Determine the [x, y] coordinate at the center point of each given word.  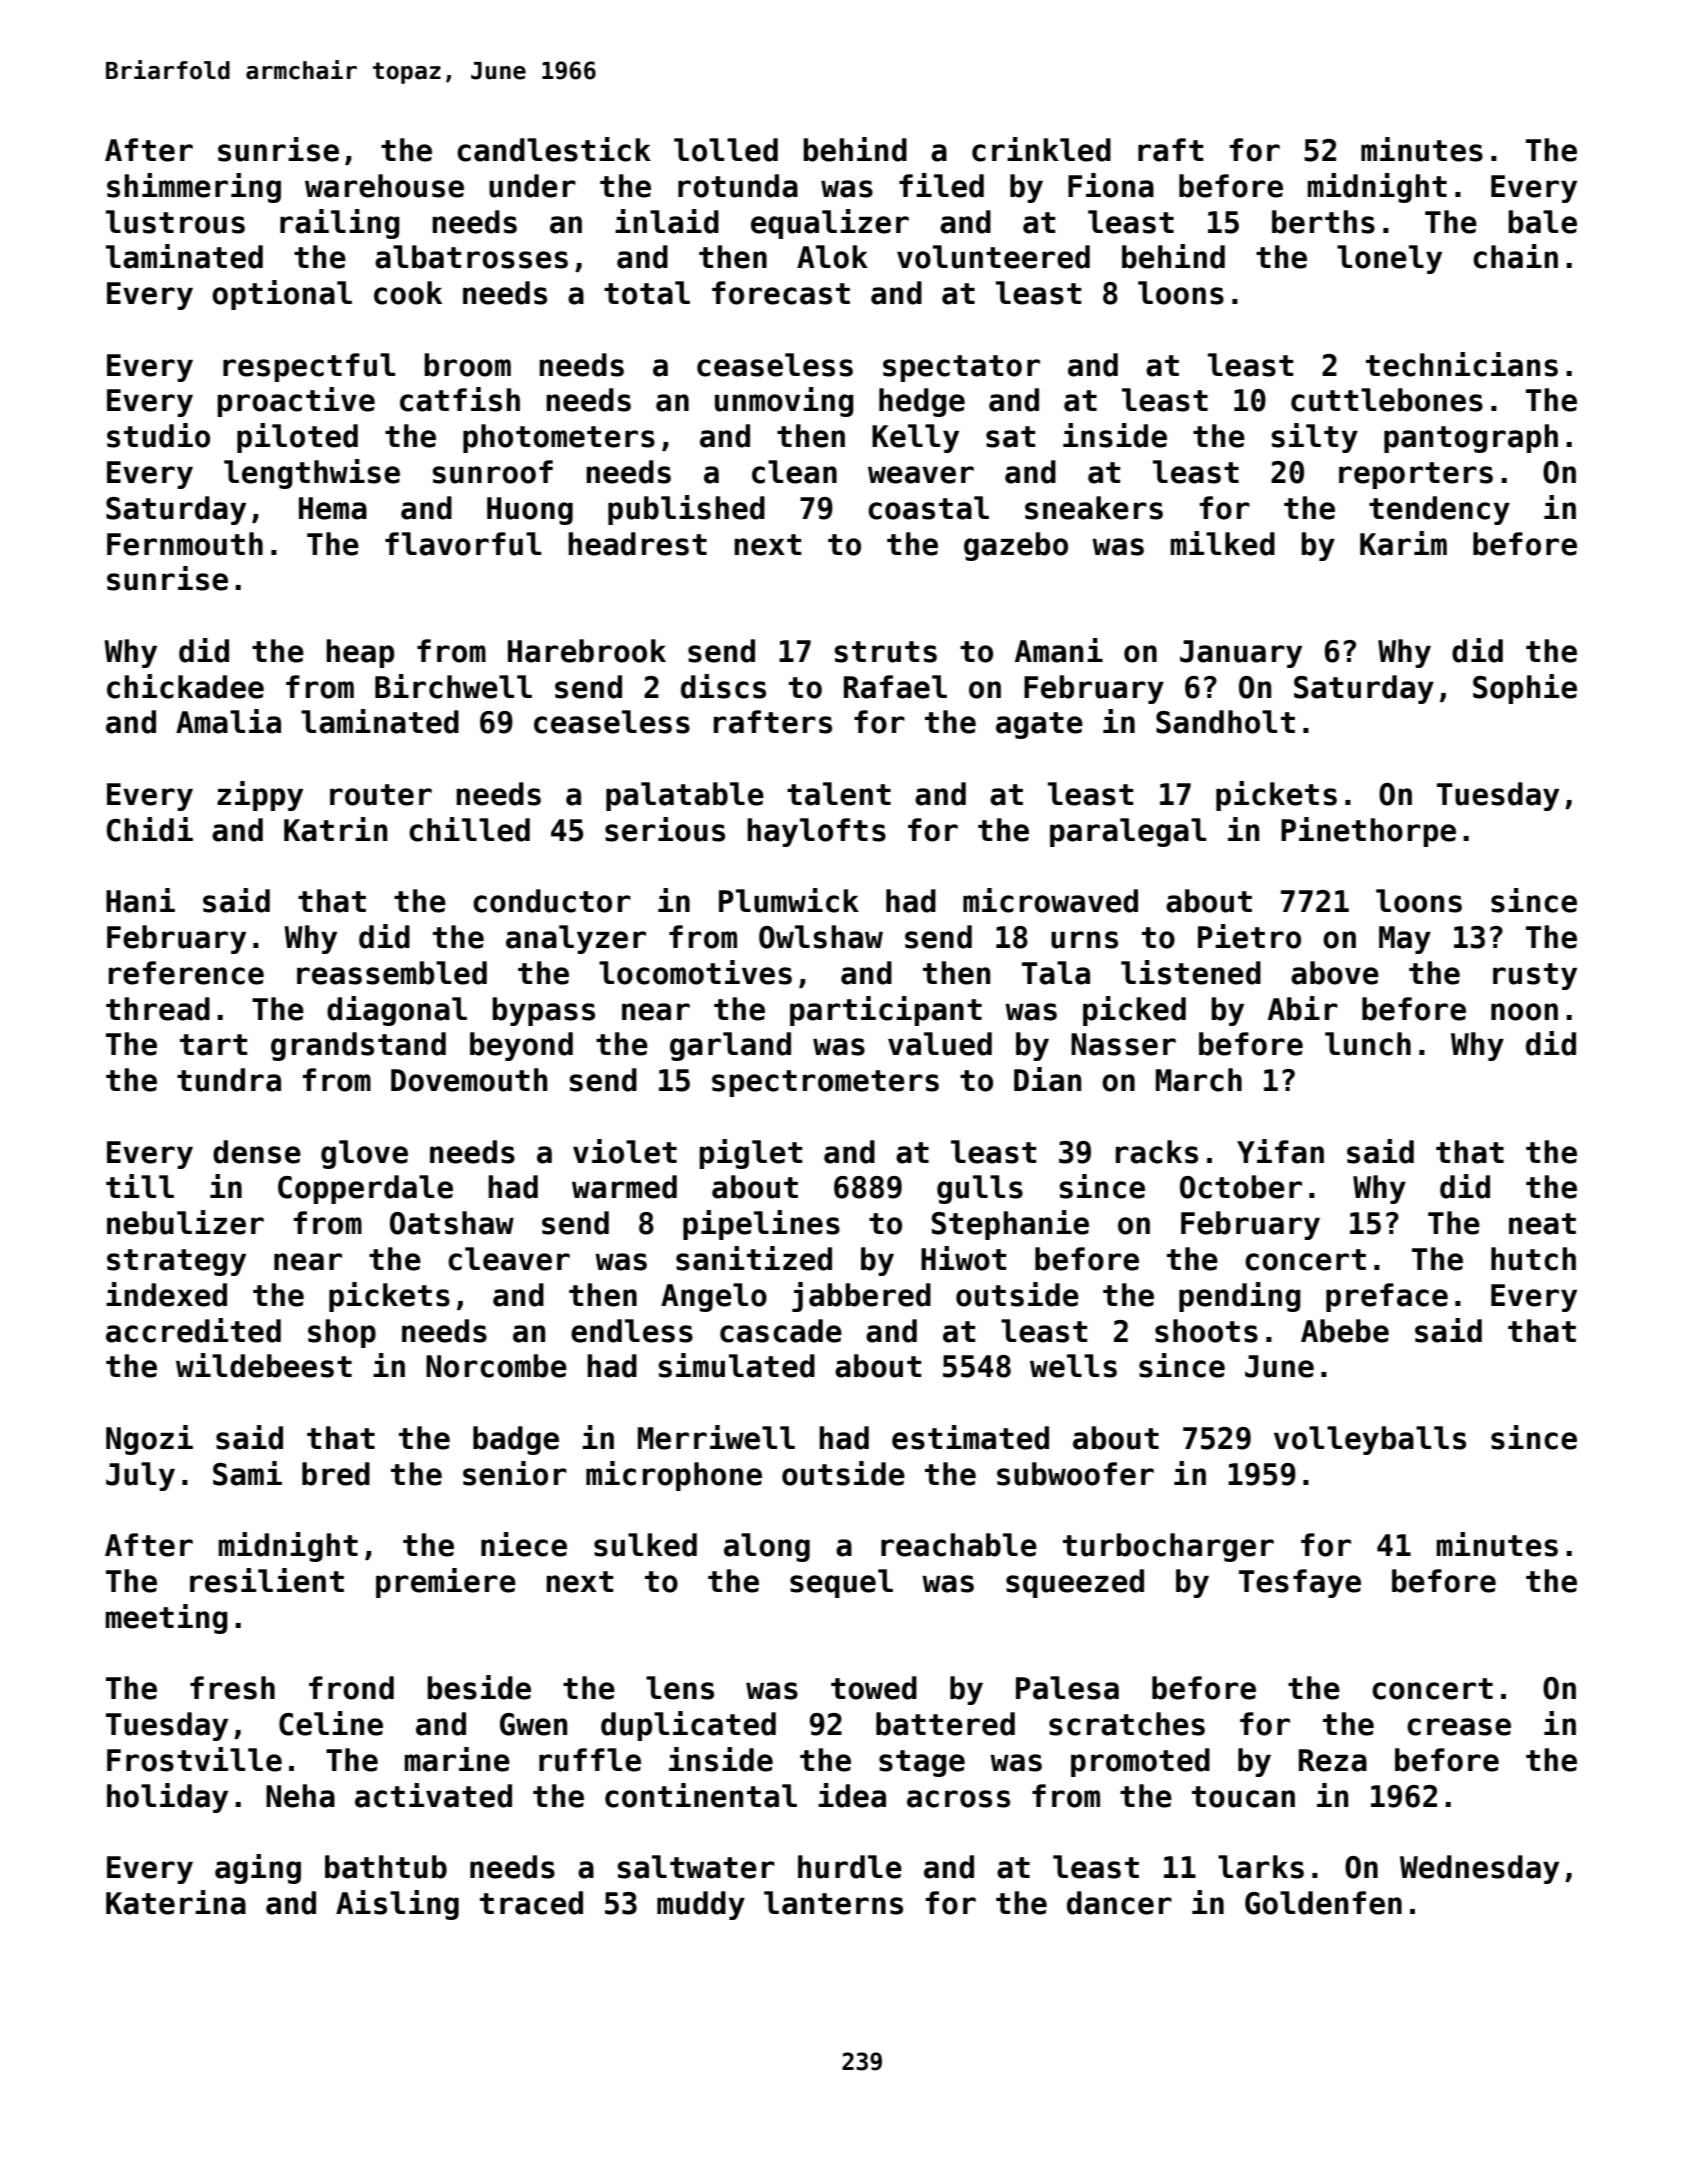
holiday [167, 1798]
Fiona [1111, 185]
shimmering [194, 188]
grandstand [358, 1046]
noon [1524, 1012]
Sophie [1525, 689]
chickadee [185, 686]
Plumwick [789, 900]
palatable [685, 796]
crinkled [1041, 149]
